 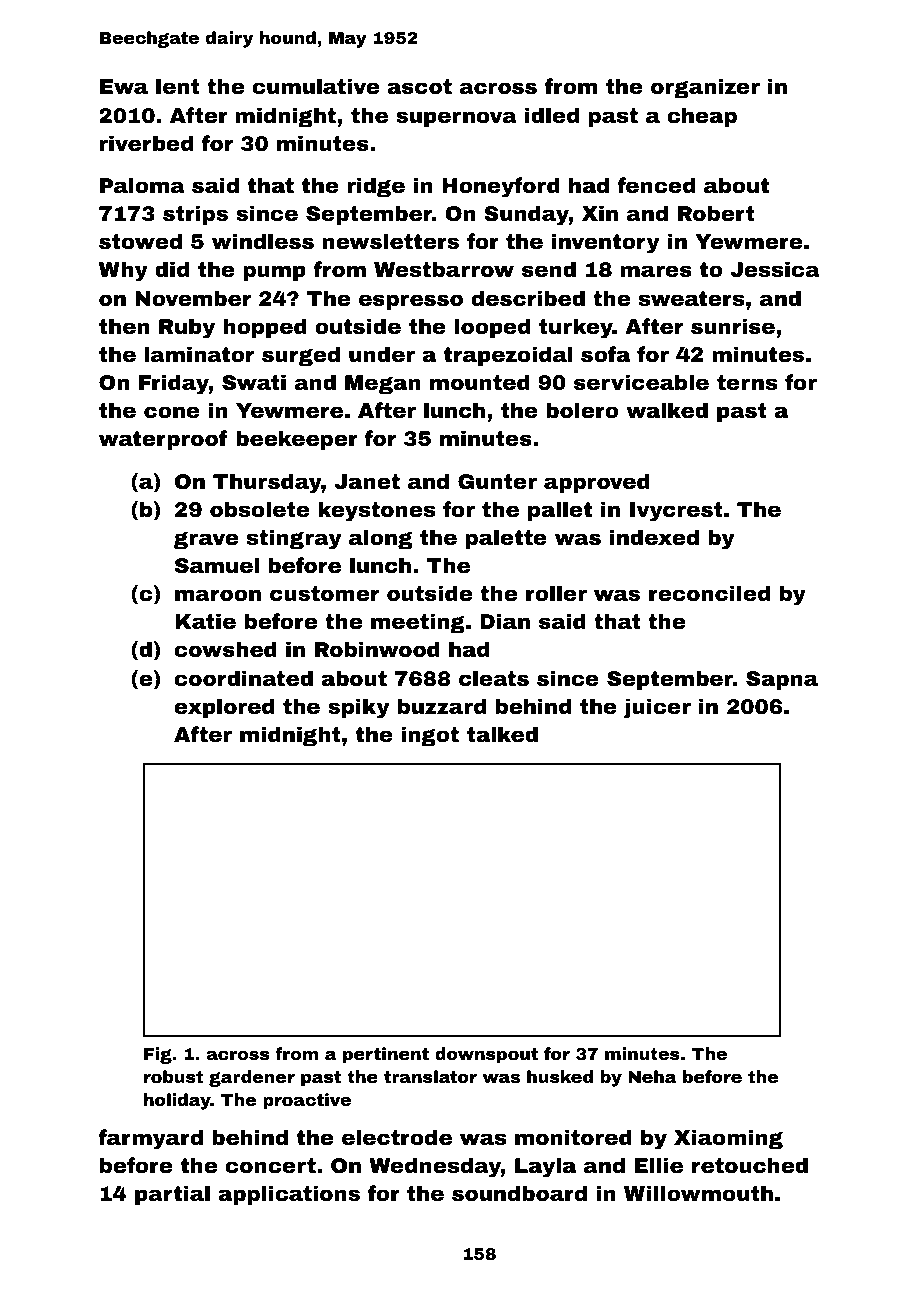 What do you see at coordinates (172, 1195) in the document?
I see `partial` at bounding box center [172, 1195].
